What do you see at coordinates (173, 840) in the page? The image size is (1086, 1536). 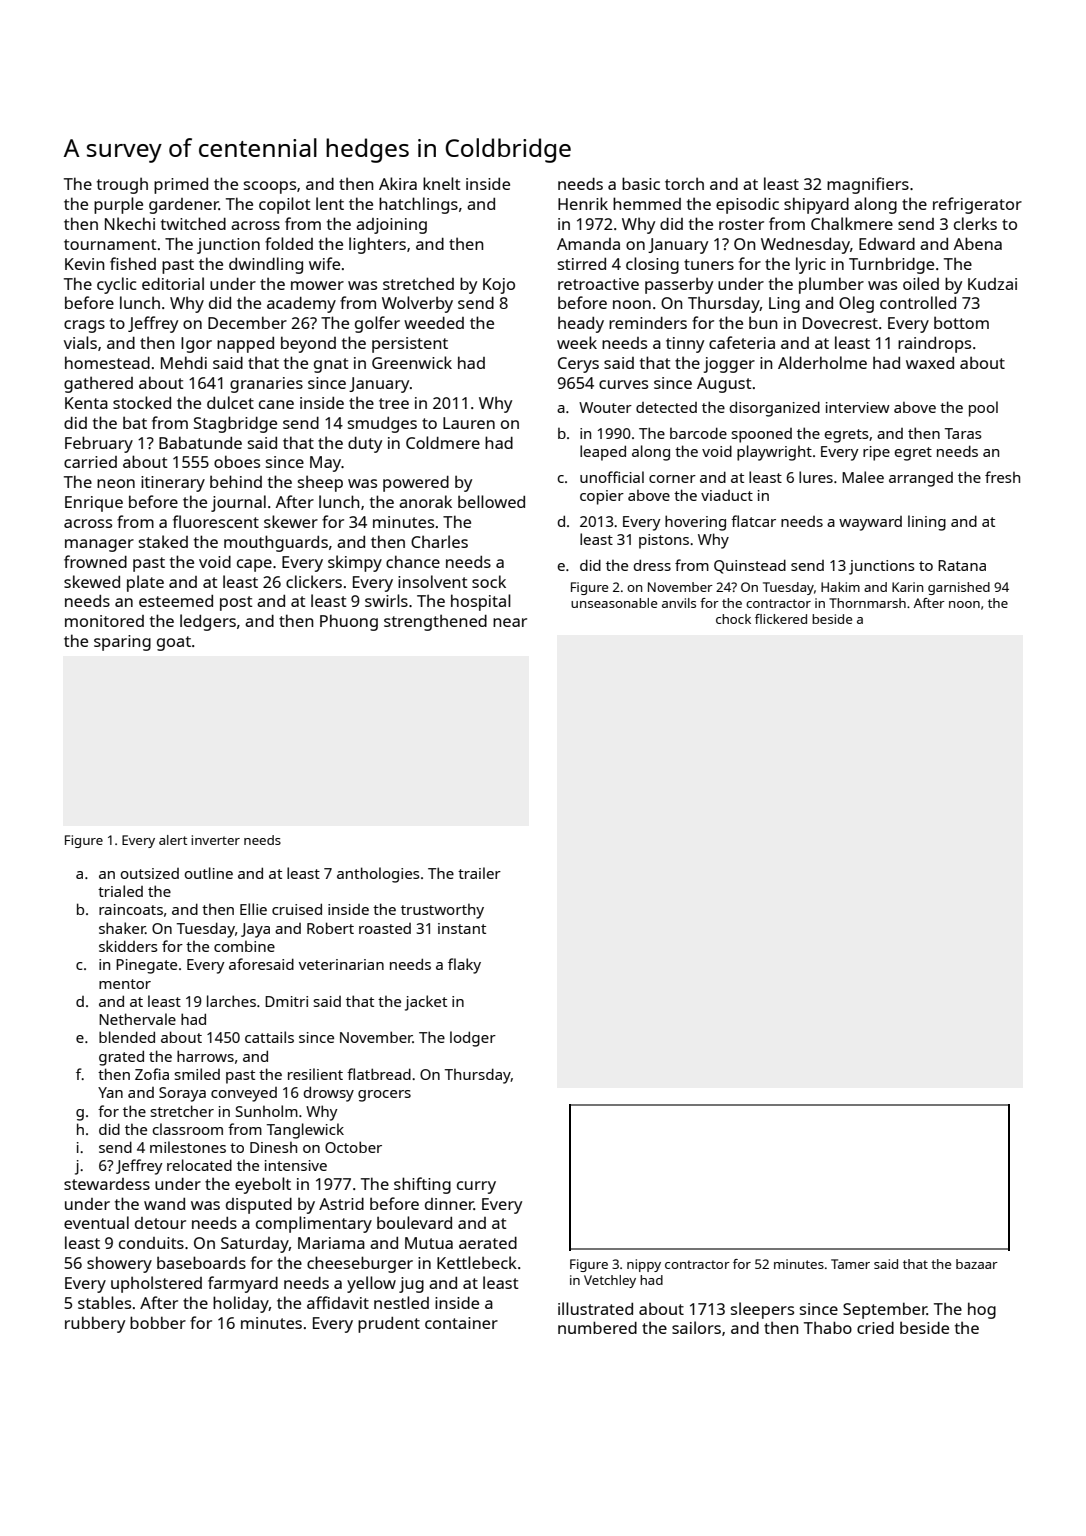 I see `alert` at bounding box center [173, 840].
